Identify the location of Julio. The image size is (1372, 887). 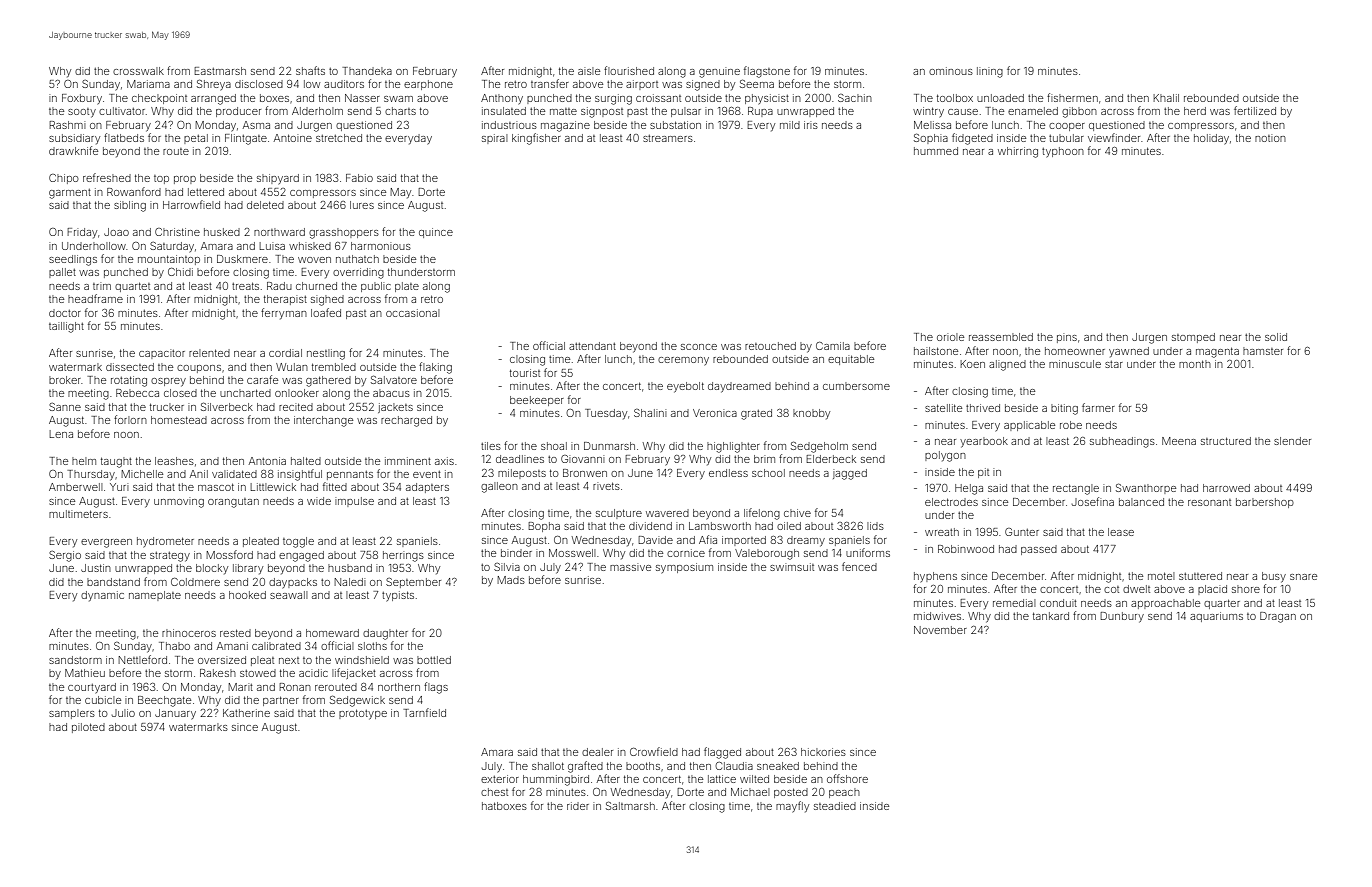
(123, 713).
